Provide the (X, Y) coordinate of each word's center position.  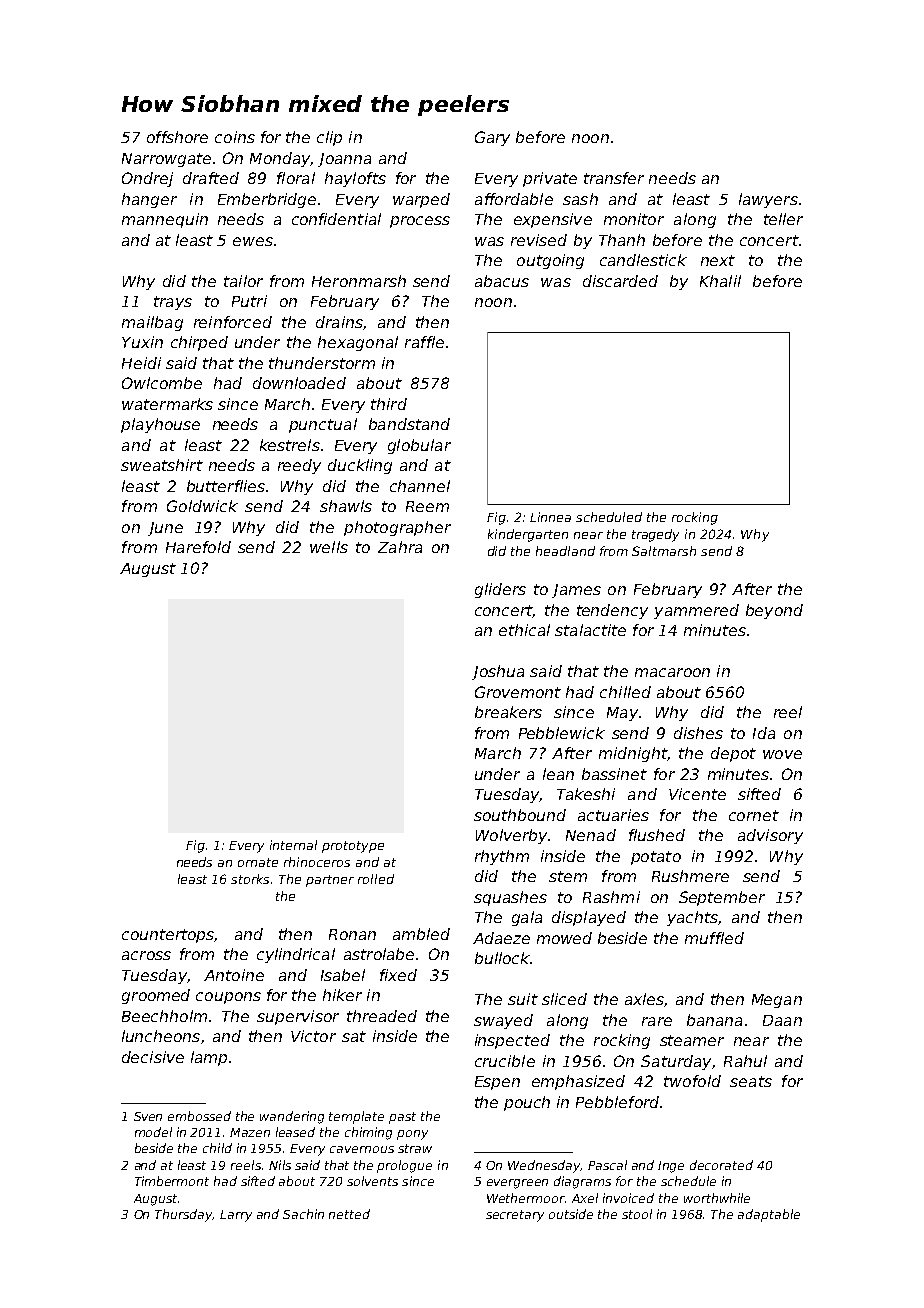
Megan (777, 1001)
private (550, 179)
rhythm (502, 857)
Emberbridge (267, 200)
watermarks (167, 404)
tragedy (655, 535)
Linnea (550, 517)
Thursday (184, 1215)
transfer (614, 178)
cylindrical (296, 955)
